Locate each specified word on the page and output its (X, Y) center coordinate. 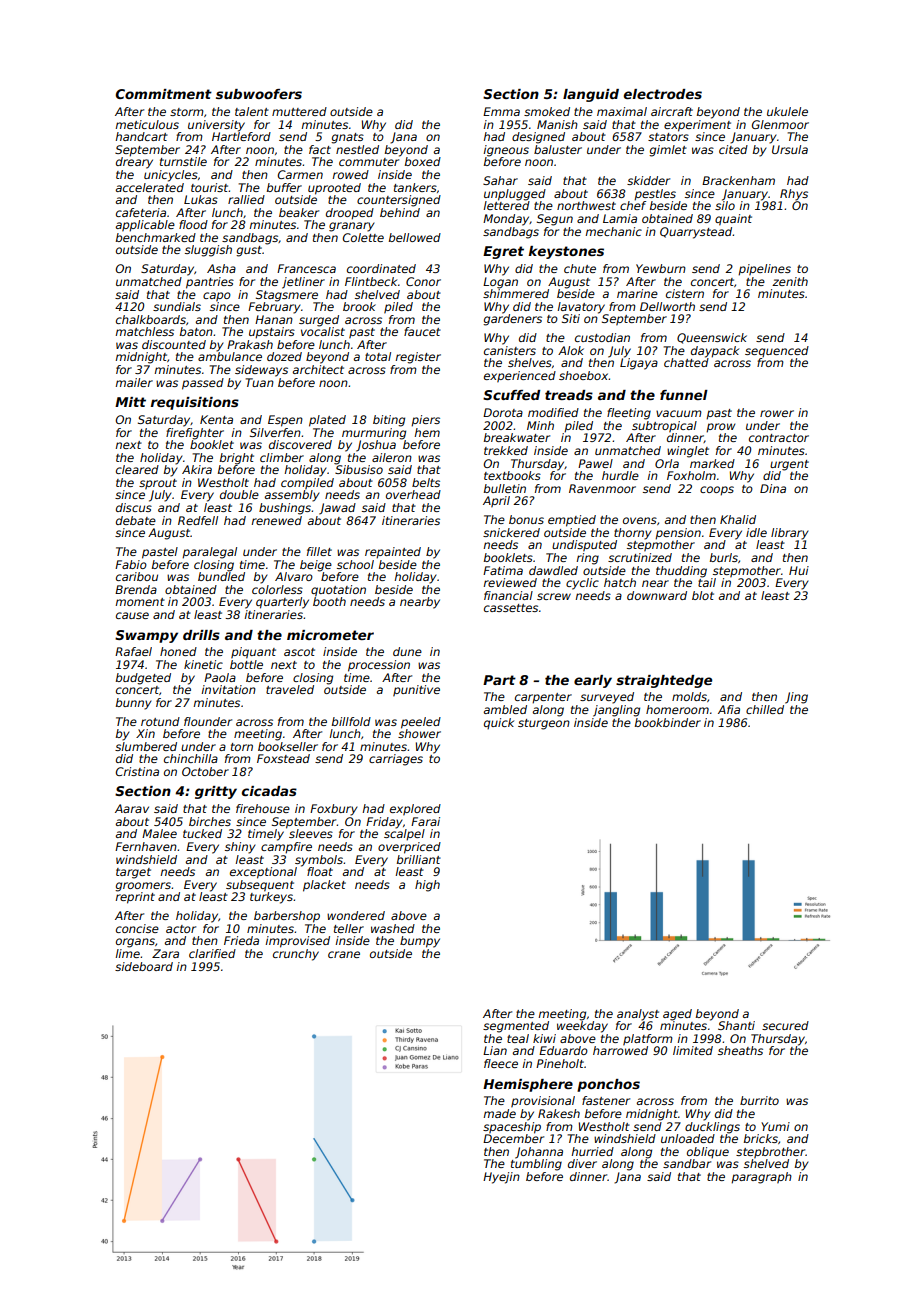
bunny (134, 704)
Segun (555, 220)
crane (344, 954)
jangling (616, 711)
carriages (396, 760)
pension (678, 534)
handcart (141, 136)
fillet (319, 551)
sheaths (740, 1050)
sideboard (144, 966)
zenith (790, 281)
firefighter (195, 434)
